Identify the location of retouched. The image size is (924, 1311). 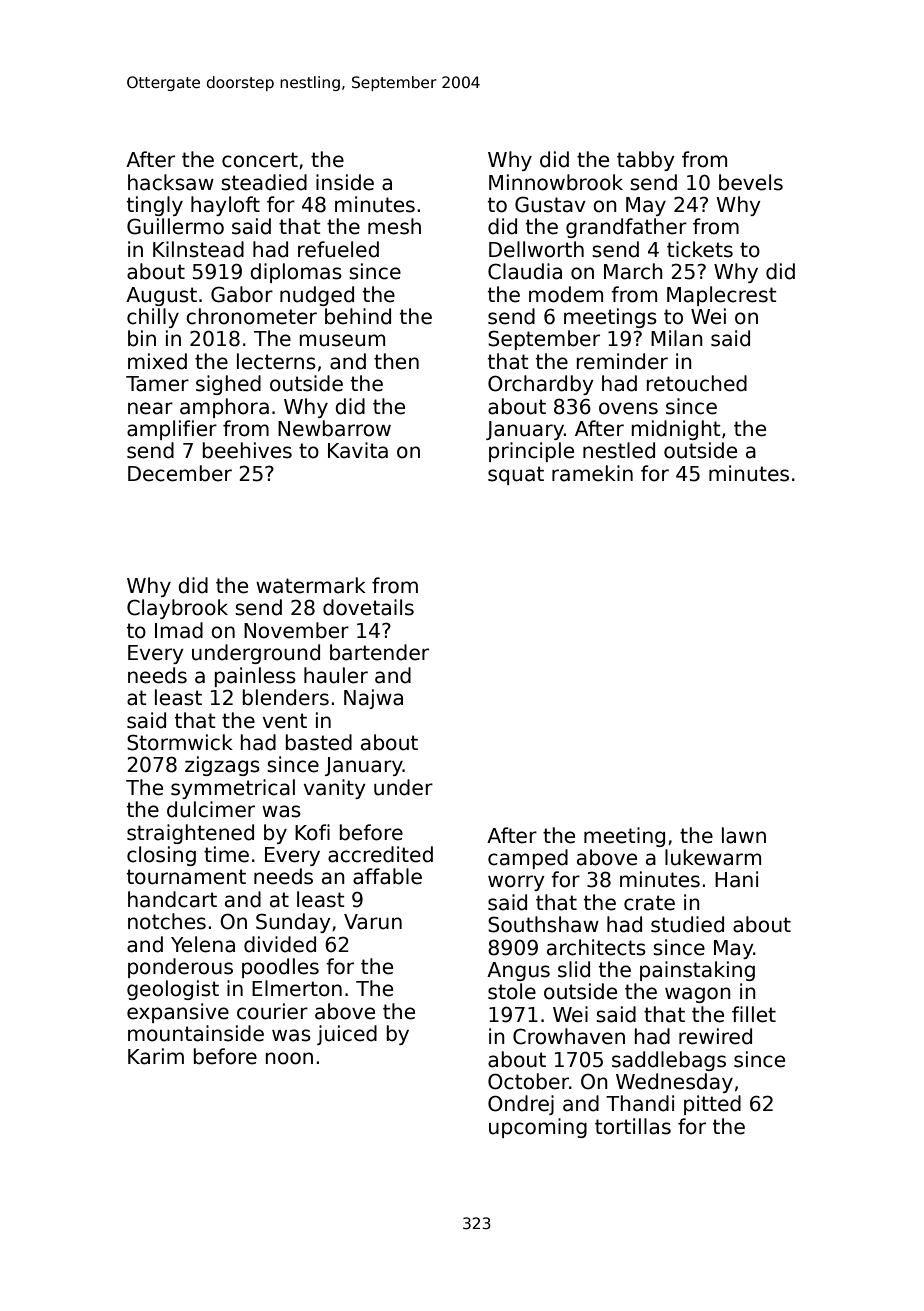
(697, 383).
